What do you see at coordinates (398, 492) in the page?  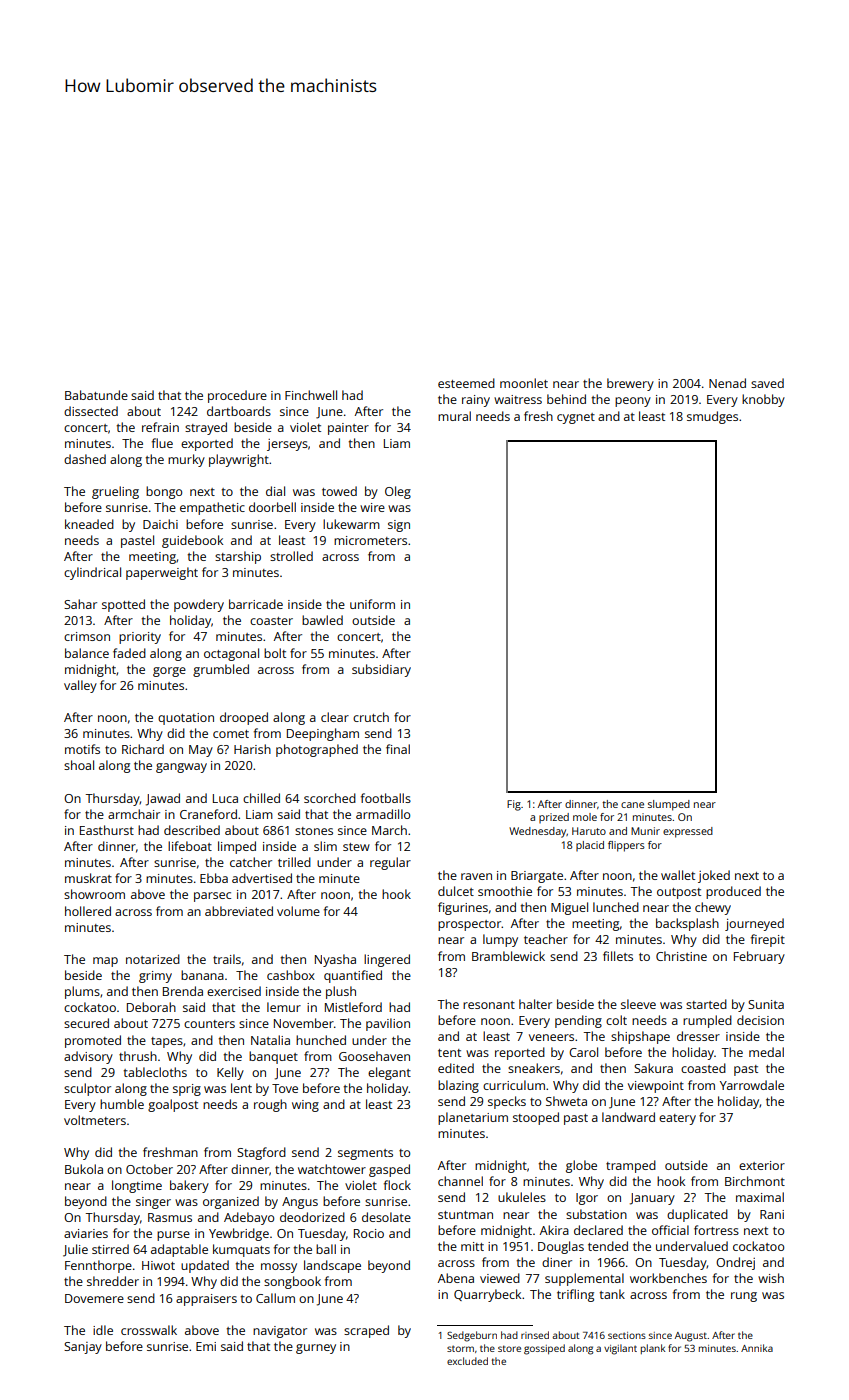 I see `Oleg` at bounding box center [398, 492].
